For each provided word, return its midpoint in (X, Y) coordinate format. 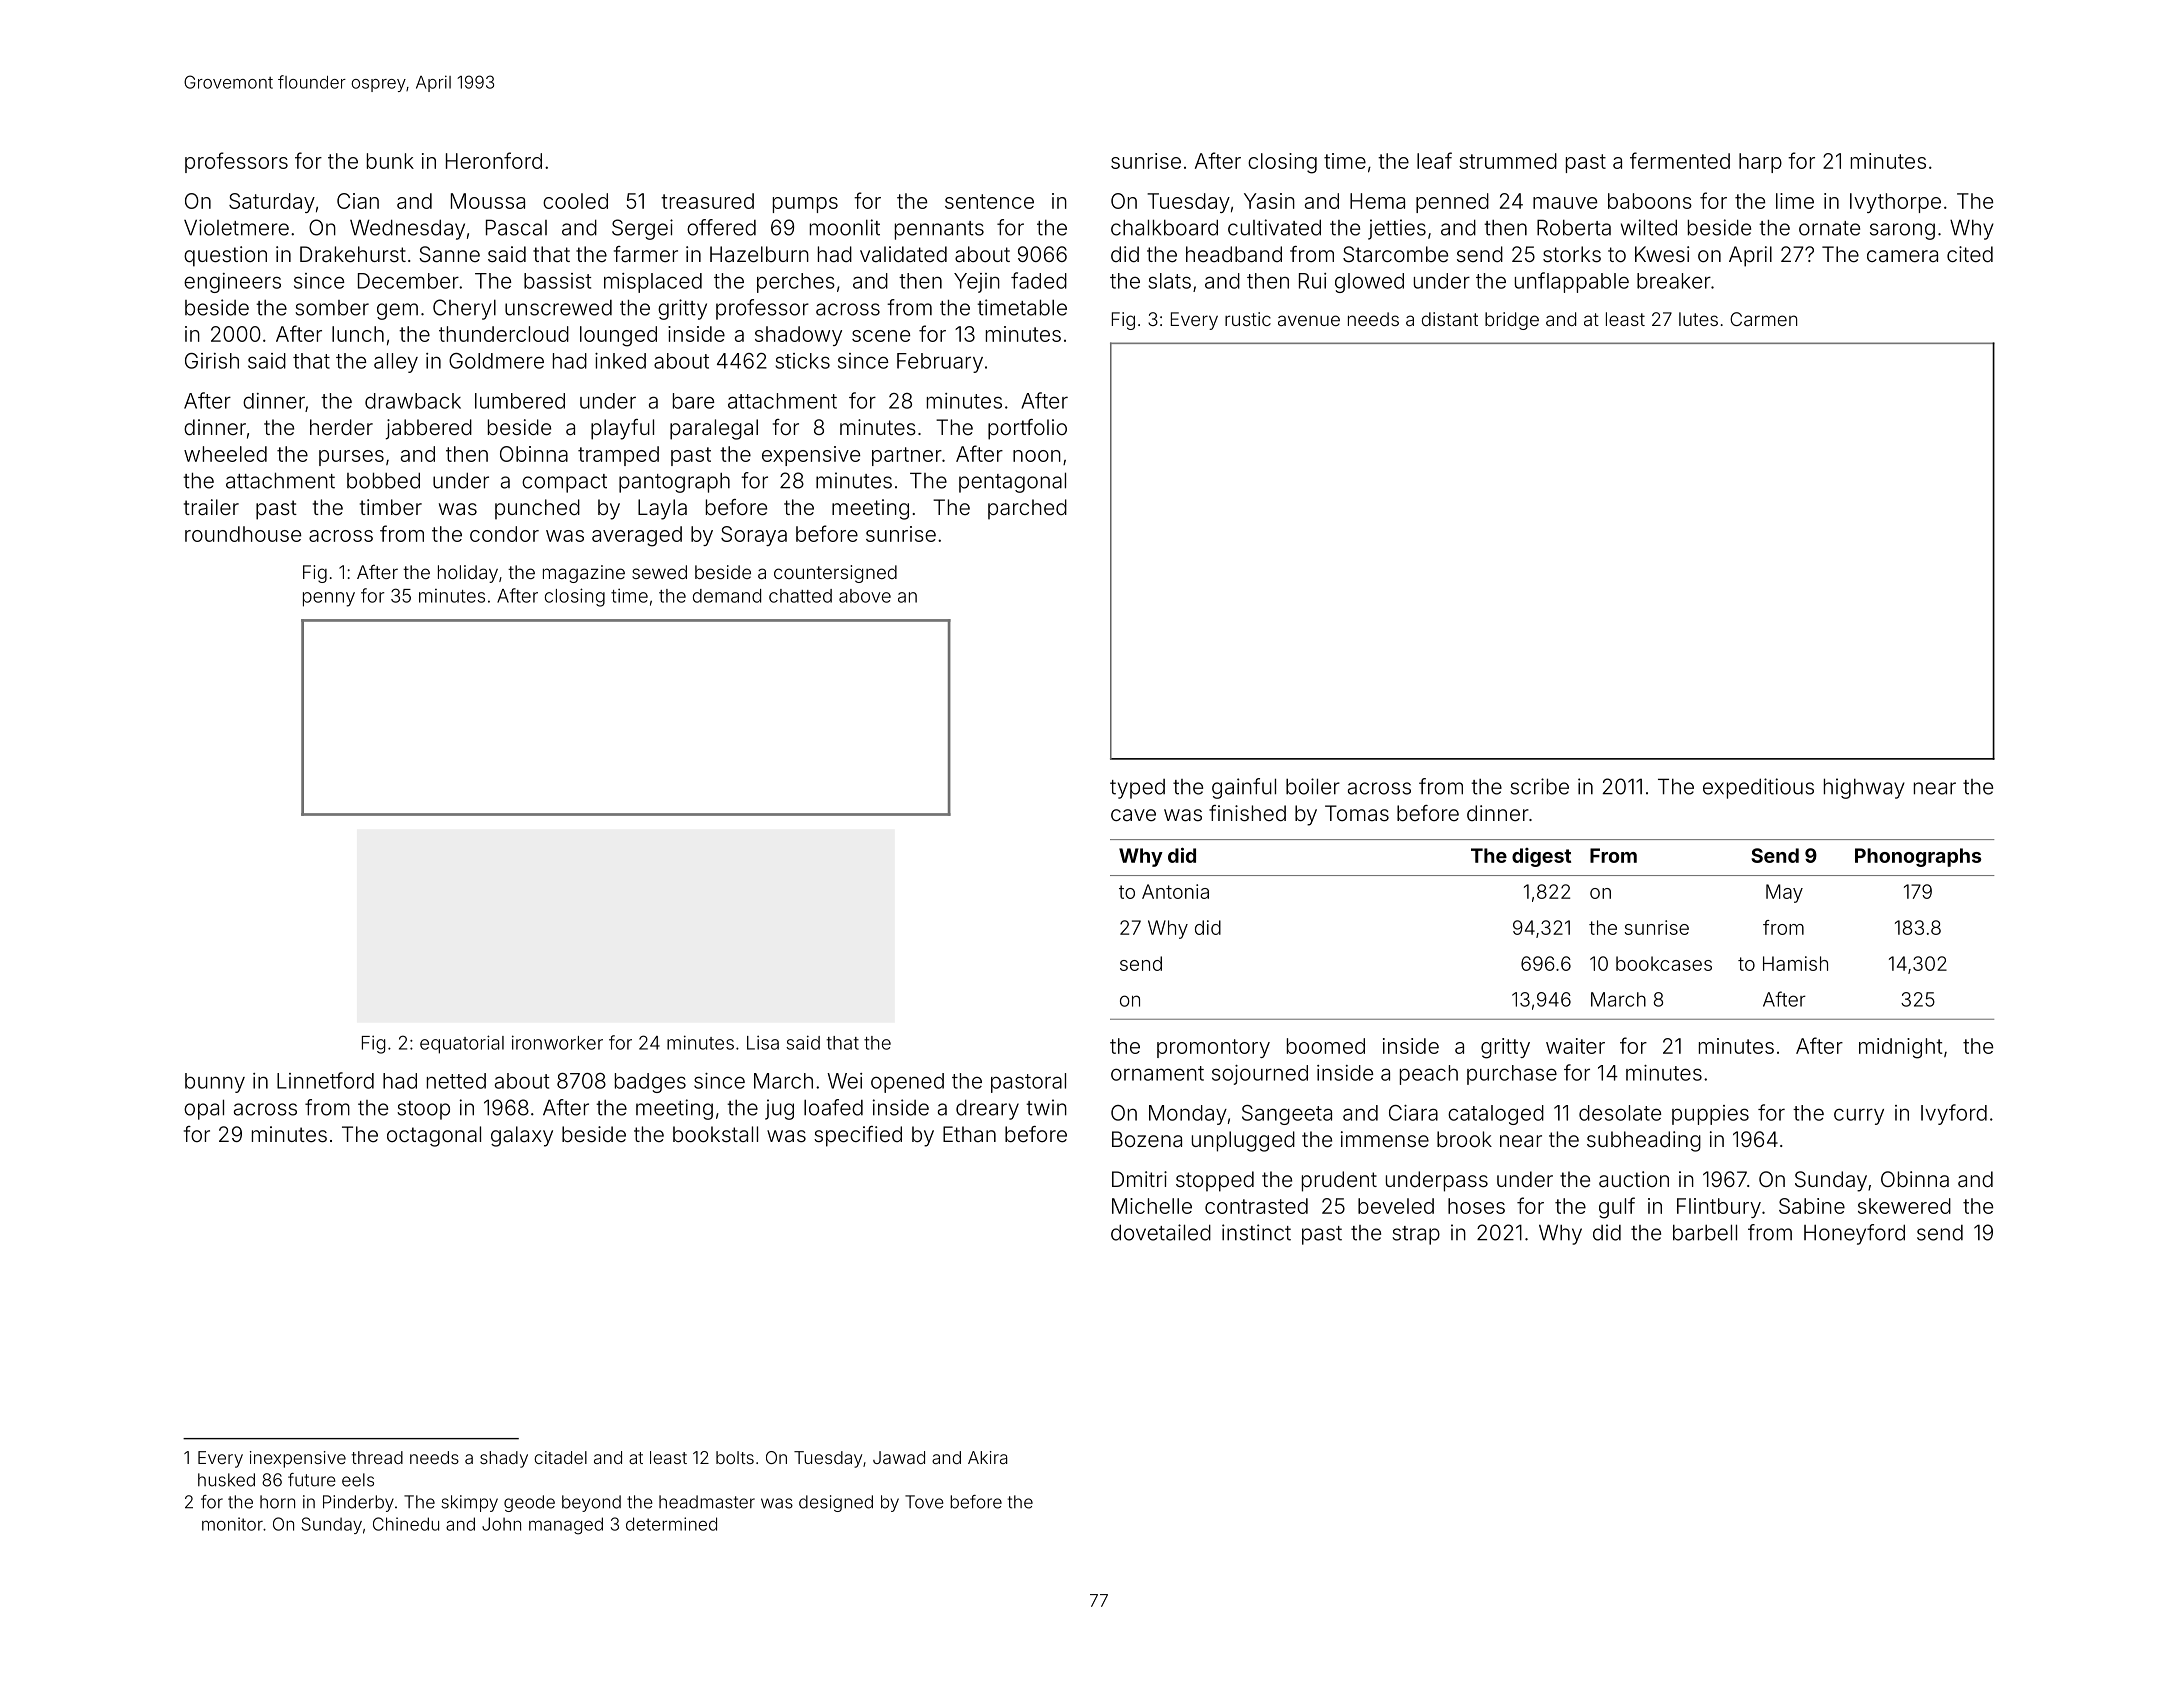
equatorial (462, 1044)
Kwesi (1662, 254)
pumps (805, 205)
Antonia (1175, 891)
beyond (591, 1503)
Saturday (272, 203)
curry (1859, 1116)
